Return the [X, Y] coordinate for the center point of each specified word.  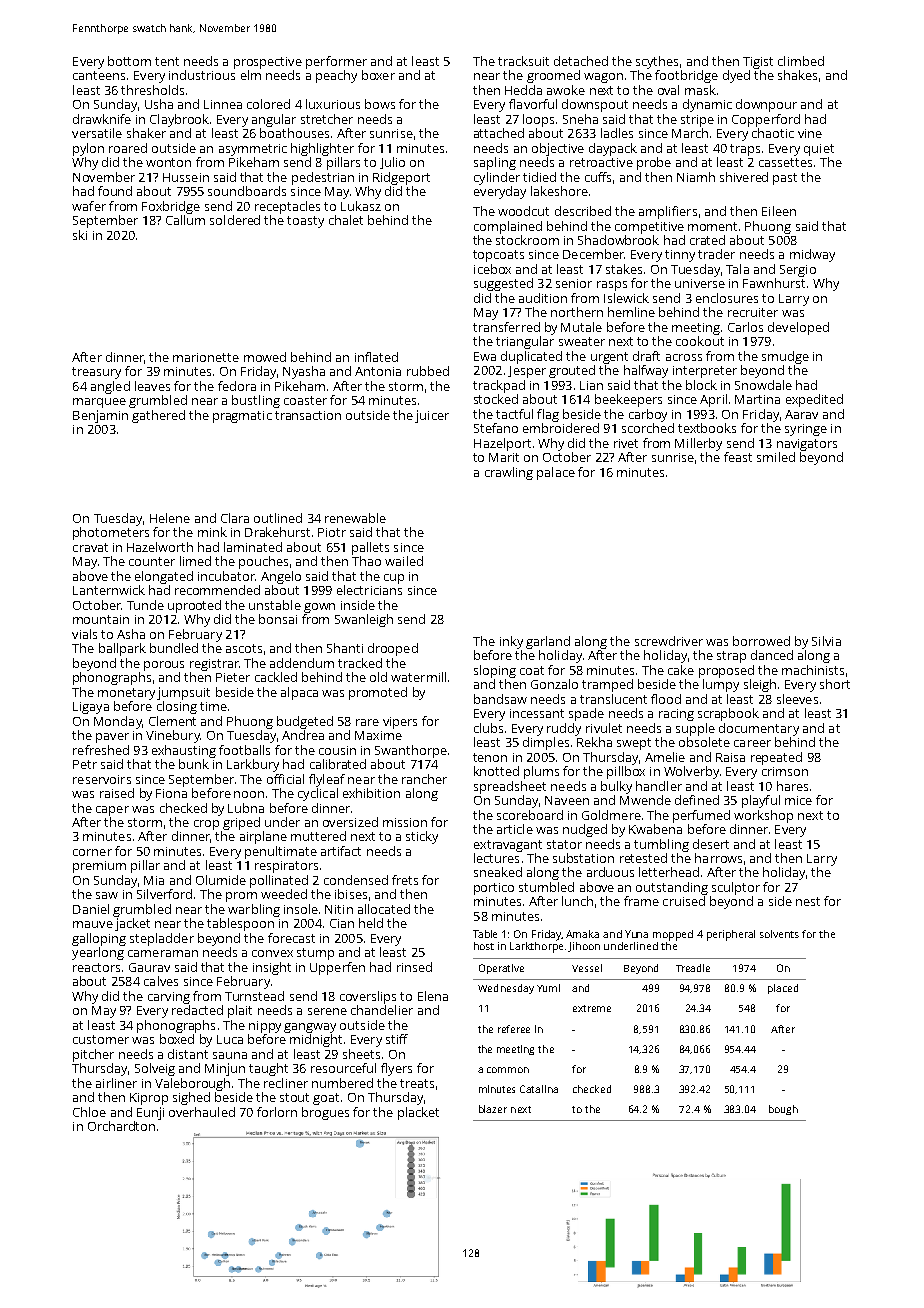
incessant [537, 713]
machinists [813, 670]
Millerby [698, 444]
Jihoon [584, 947]
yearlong [98, 953]
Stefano [496, 428]
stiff [397, 1039]
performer [336, 62]
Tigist [758, 63]
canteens [99, 75]
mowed [265, 357]
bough [783, 1110]
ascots [244, 648]
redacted [197, 1010]
